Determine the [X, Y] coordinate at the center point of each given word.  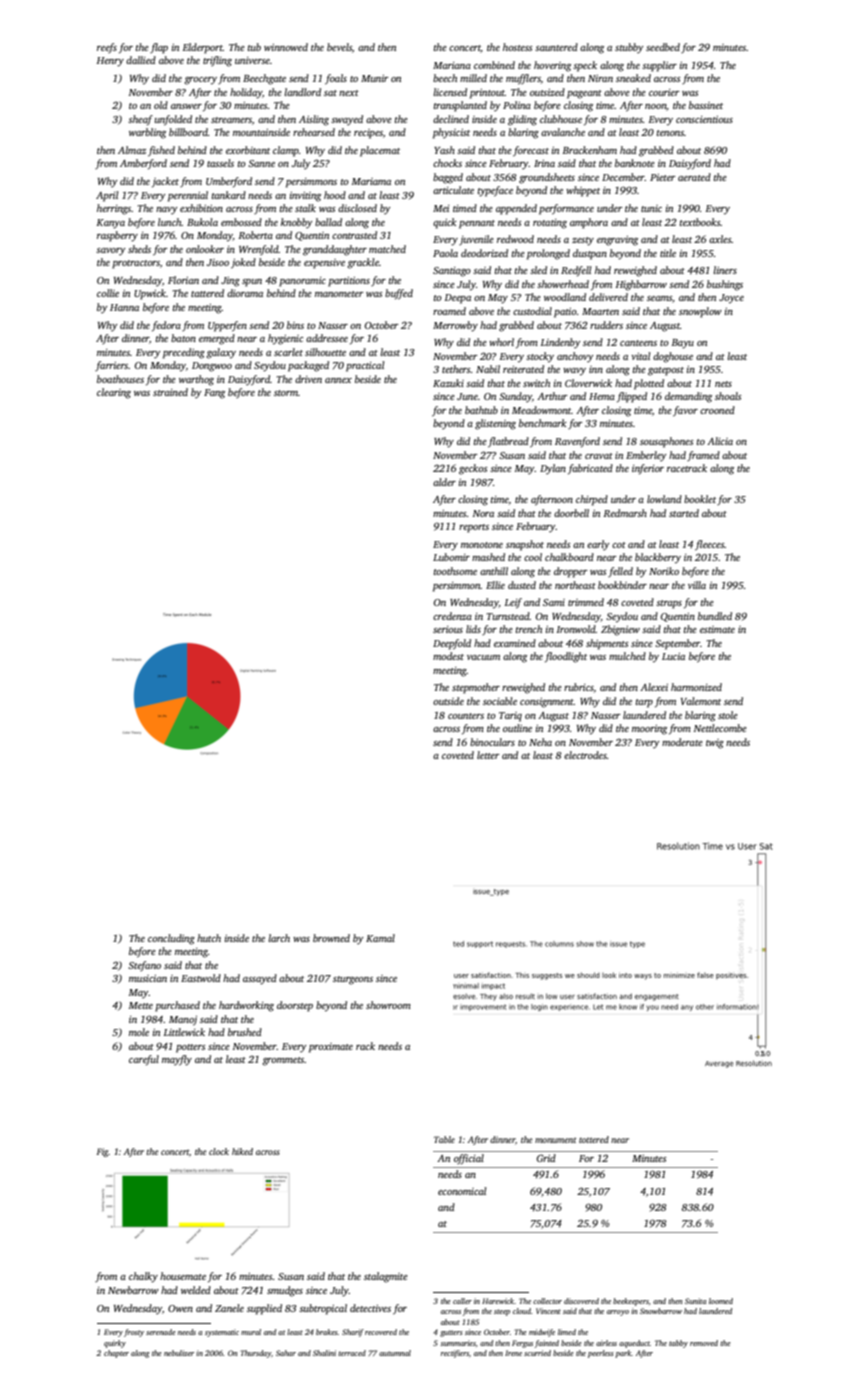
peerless [601, 1354]
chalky [143, 1277]
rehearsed [314, 132]
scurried [537, 1353]
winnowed [286, 47]
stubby [629, 48]
